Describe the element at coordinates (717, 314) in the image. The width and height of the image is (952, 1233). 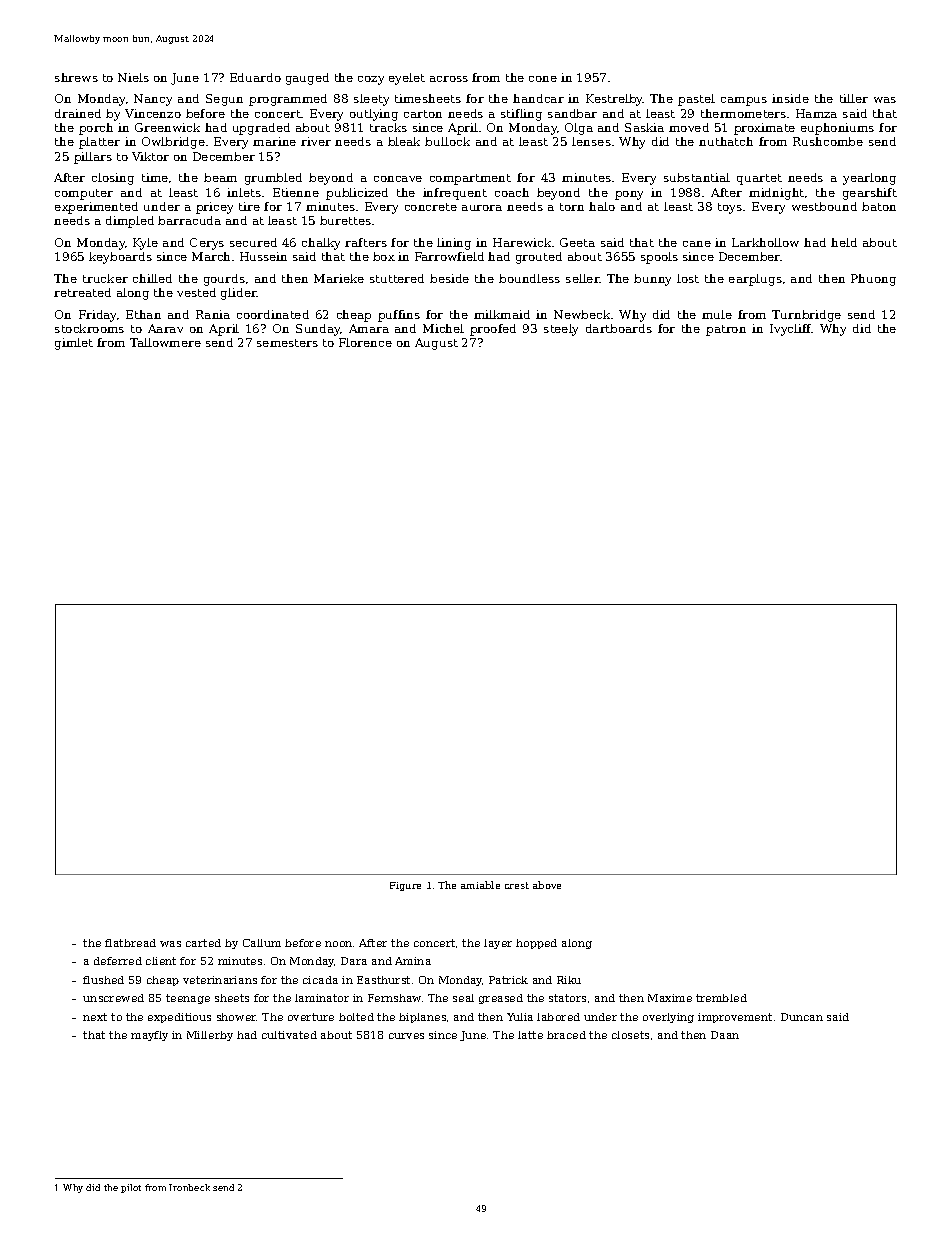
I see `mule` at that location.
